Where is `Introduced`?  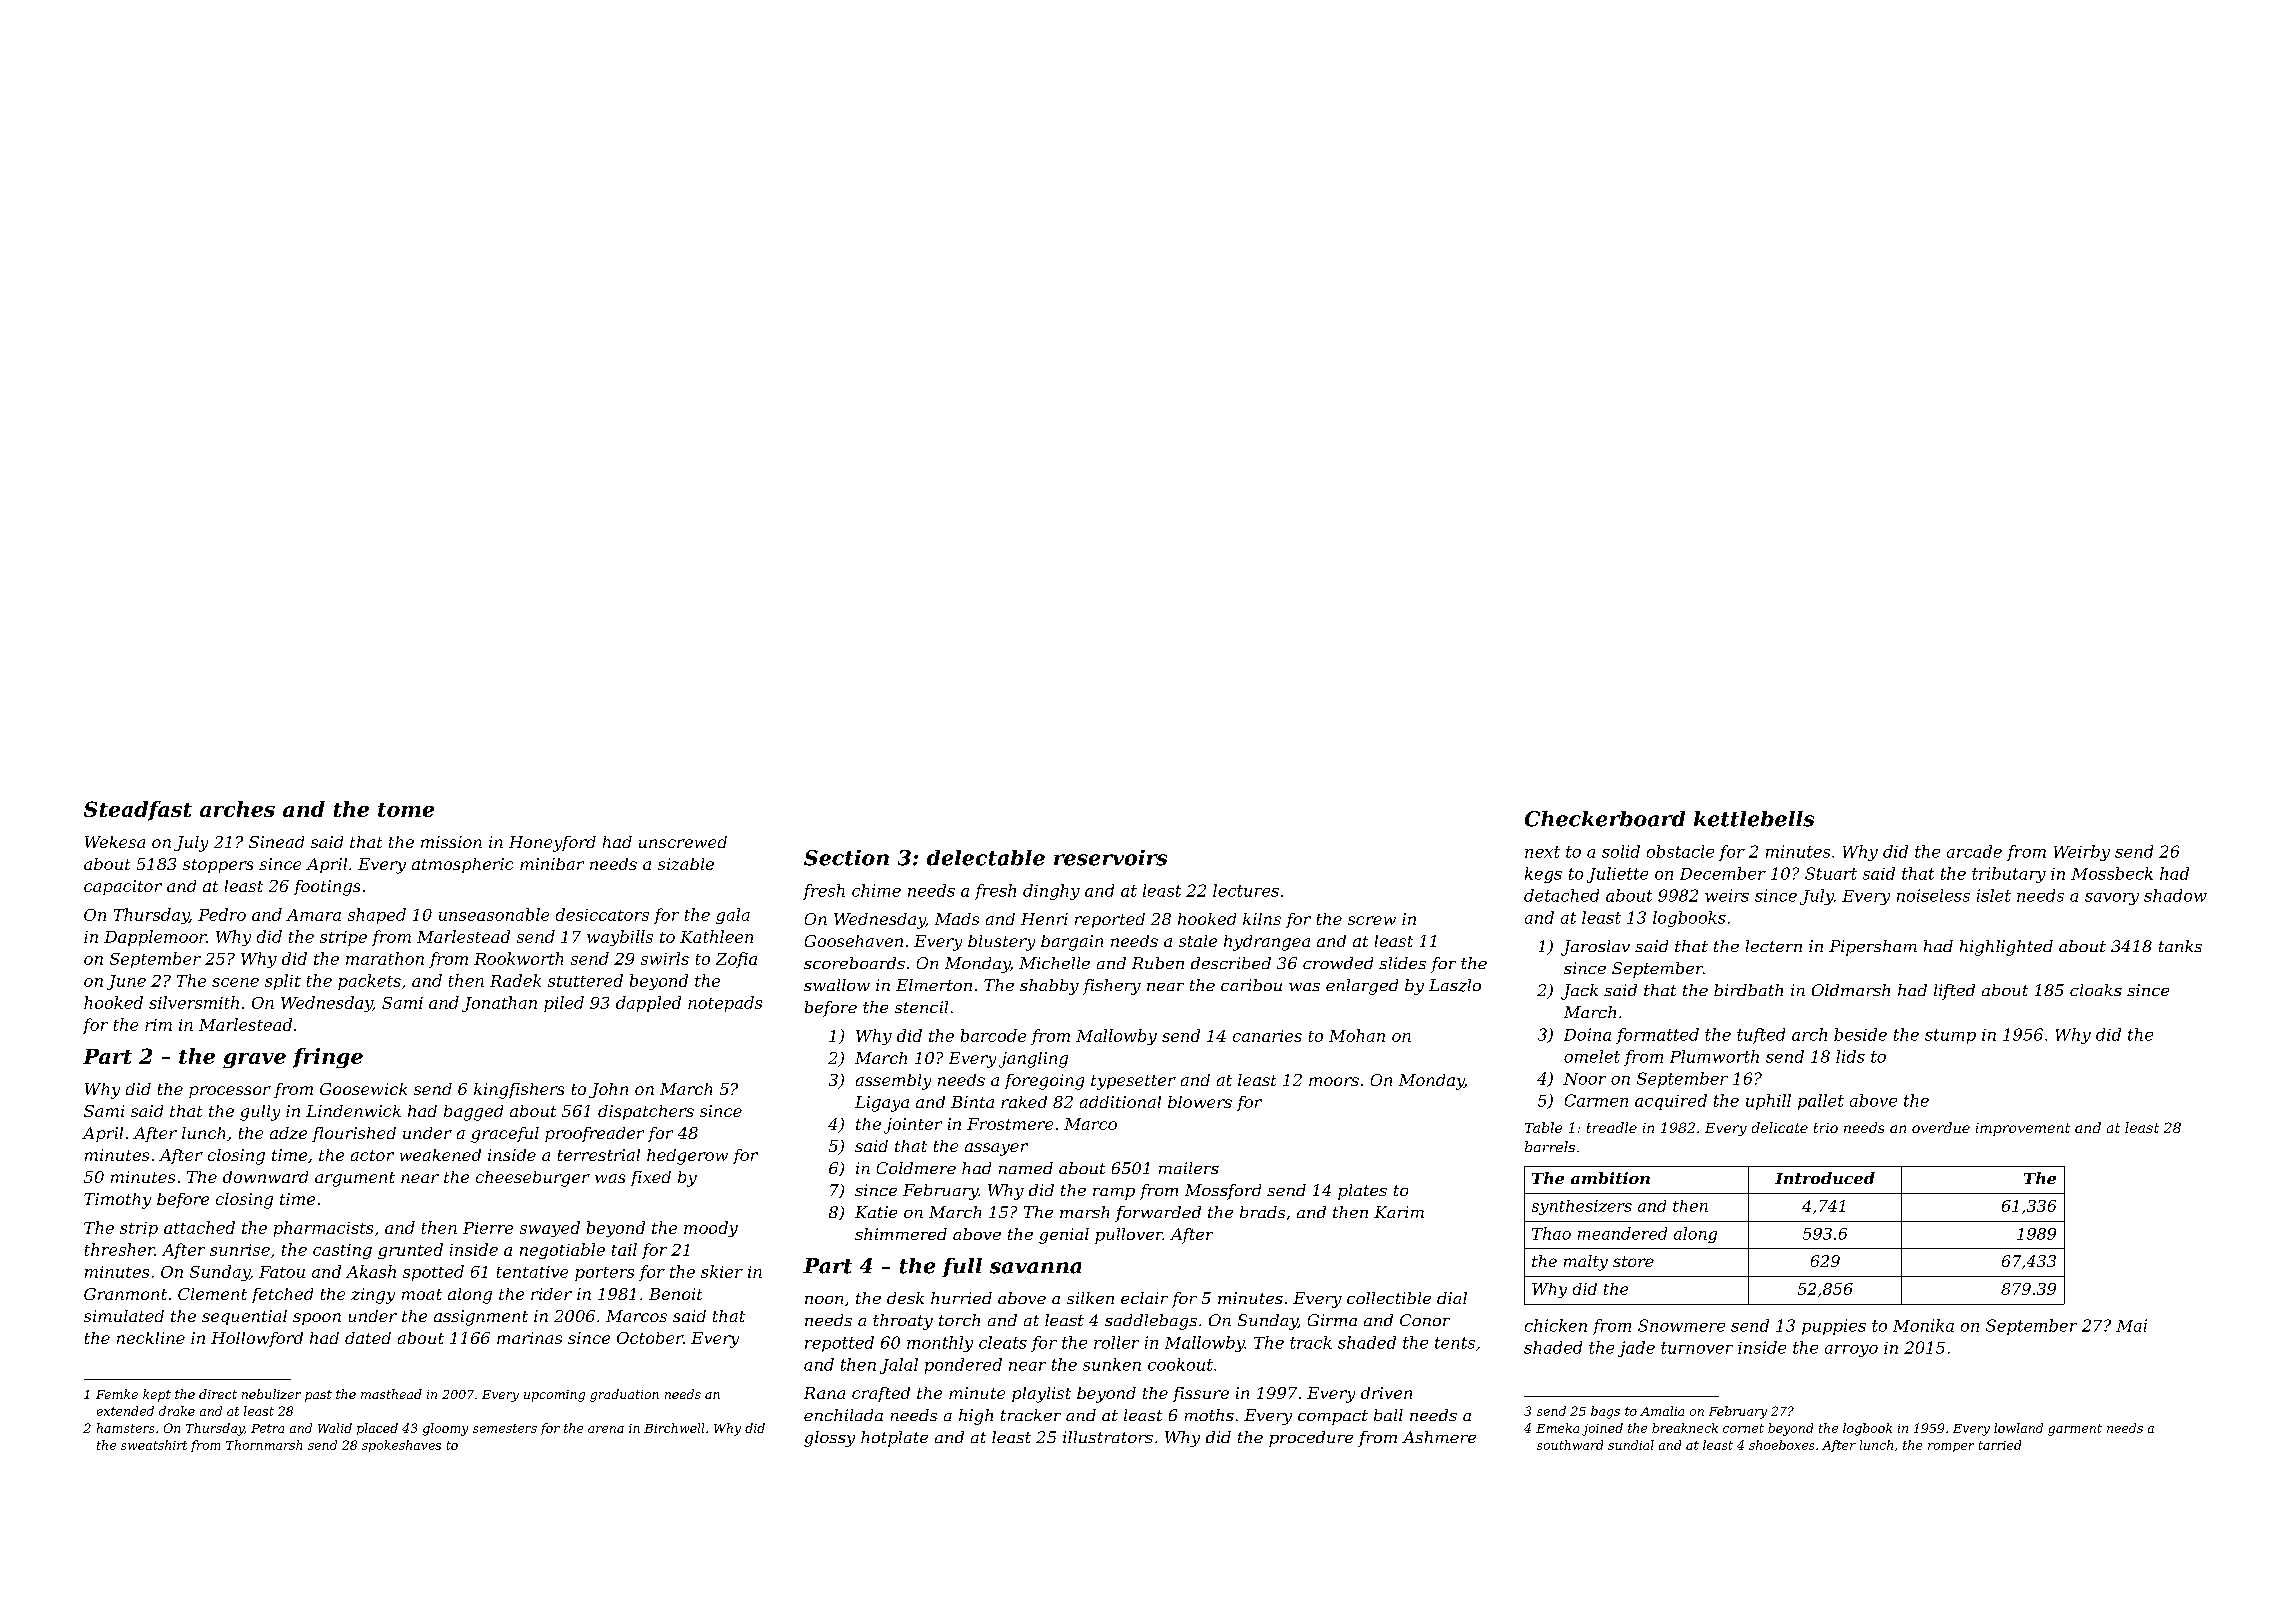 Introduced is located at coordinates (1825, 1178).
